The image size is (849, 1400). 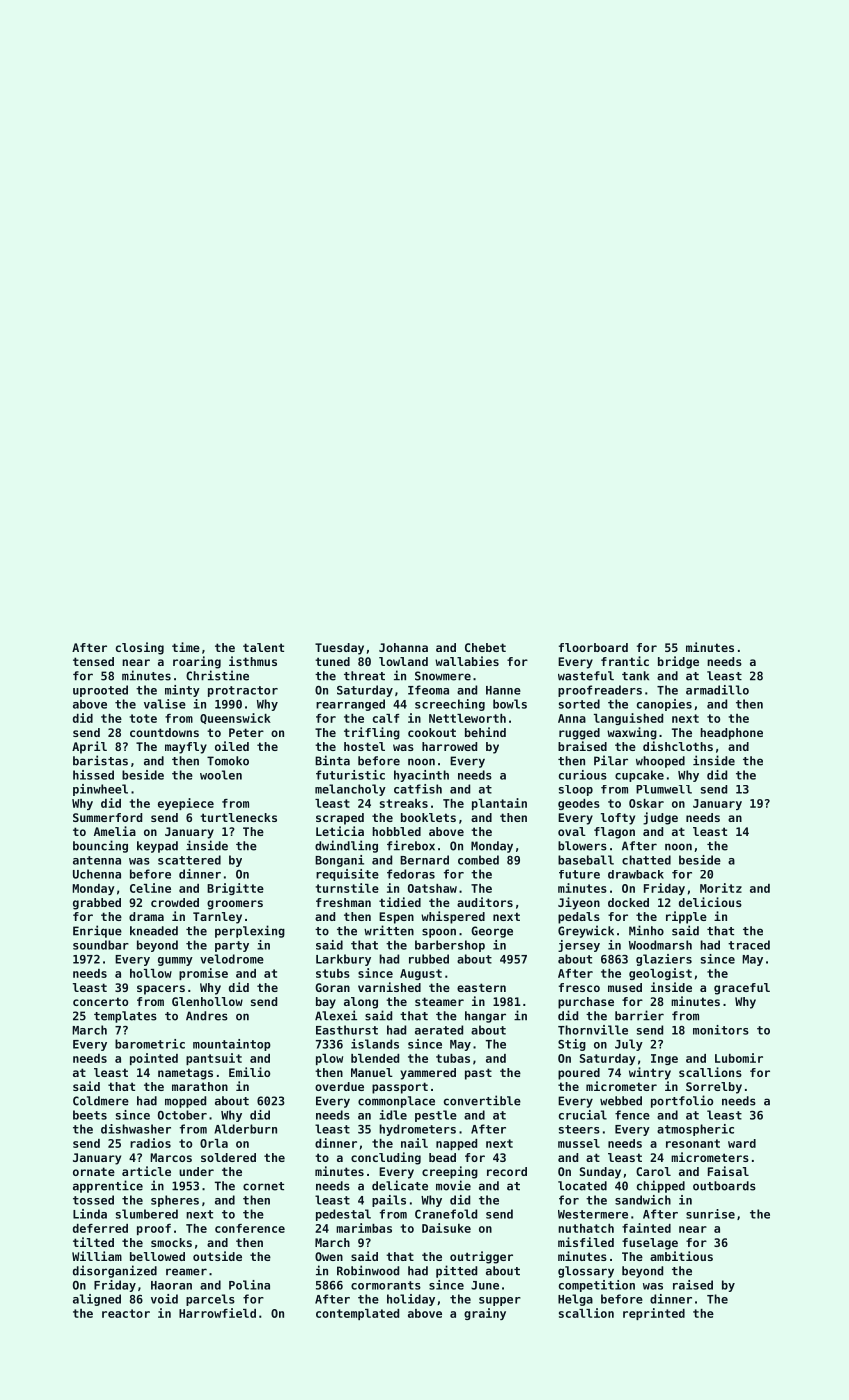 What do you see at coordinates (100, 760) in the page?
I see `baristas` at bounding box center [100, 760].
